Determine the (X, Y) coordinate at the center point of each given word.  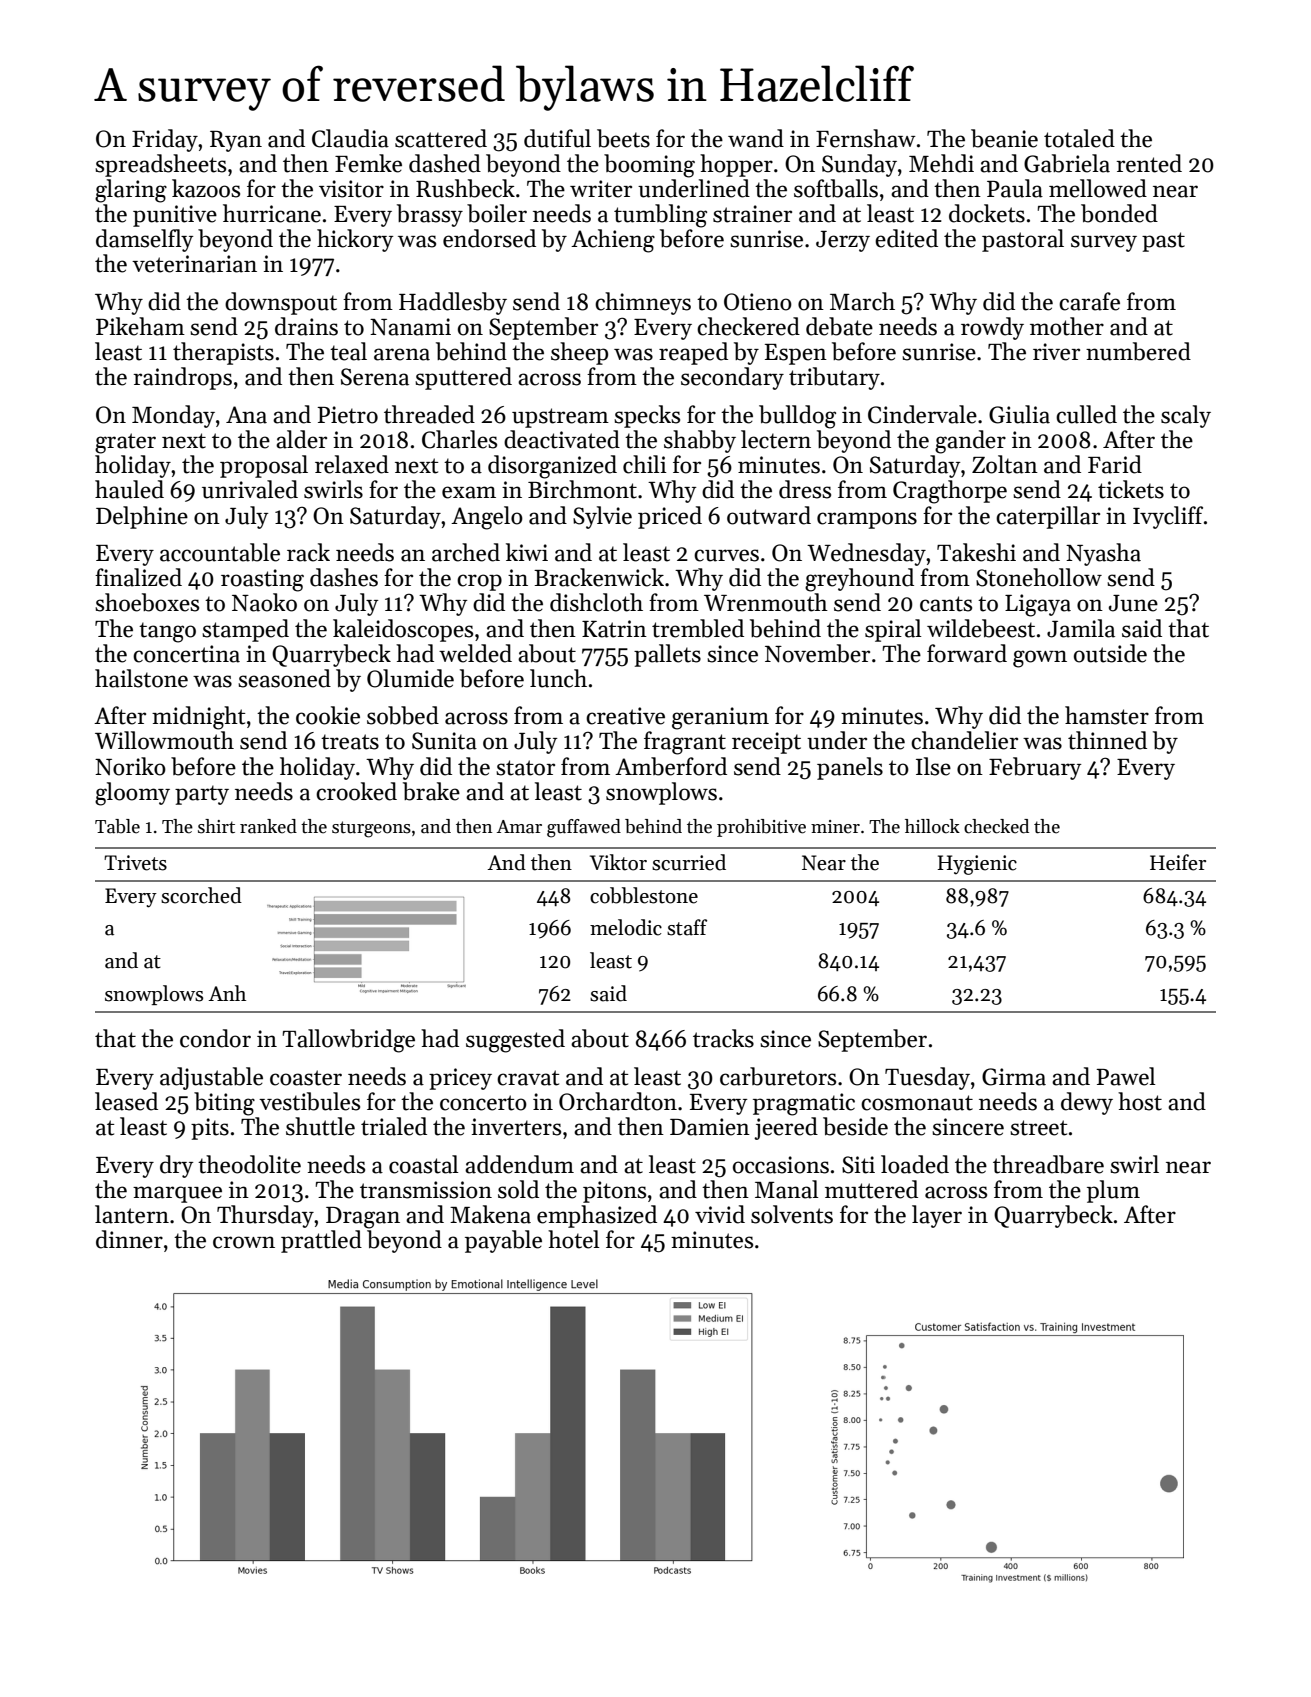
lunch (558, 678)
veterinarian (194, 264)
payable (503, 1241)
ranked (268, 826)
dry (177, 1166)
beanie (1004, 138)
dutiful (557, 138)
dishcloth (596, 602)
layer (937, 1216)
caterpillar (1048, 517)
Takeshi (976, 552)
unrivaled (250, 489)
